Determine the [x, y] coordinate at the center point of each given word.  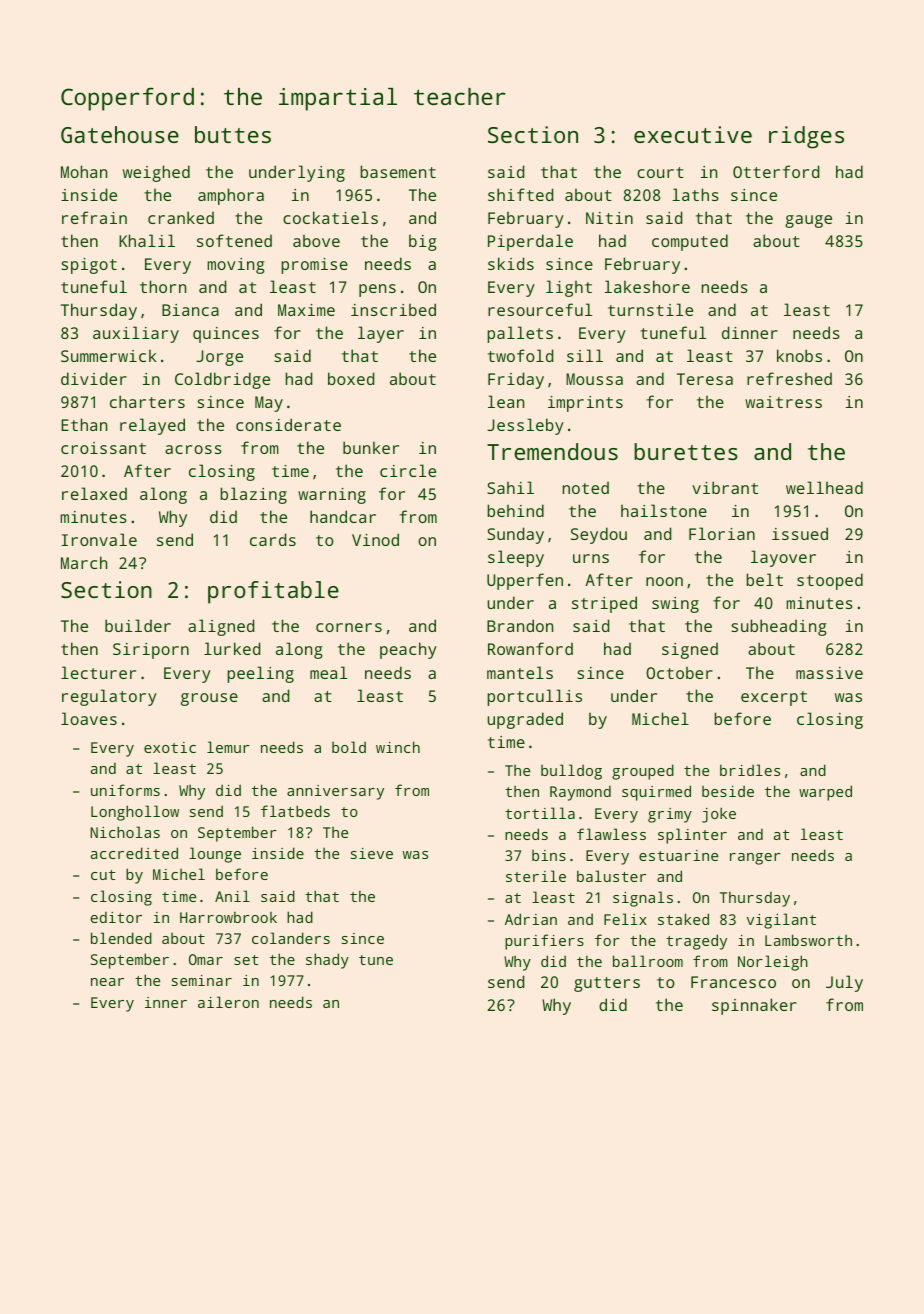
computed [690, 242]
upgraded [525, 720]
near [107, 982]
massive [829, 673]
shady [327, 961]
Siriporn [151, 651]
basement [398, 171]
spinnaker [754, 1006]
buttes [233, 134]
